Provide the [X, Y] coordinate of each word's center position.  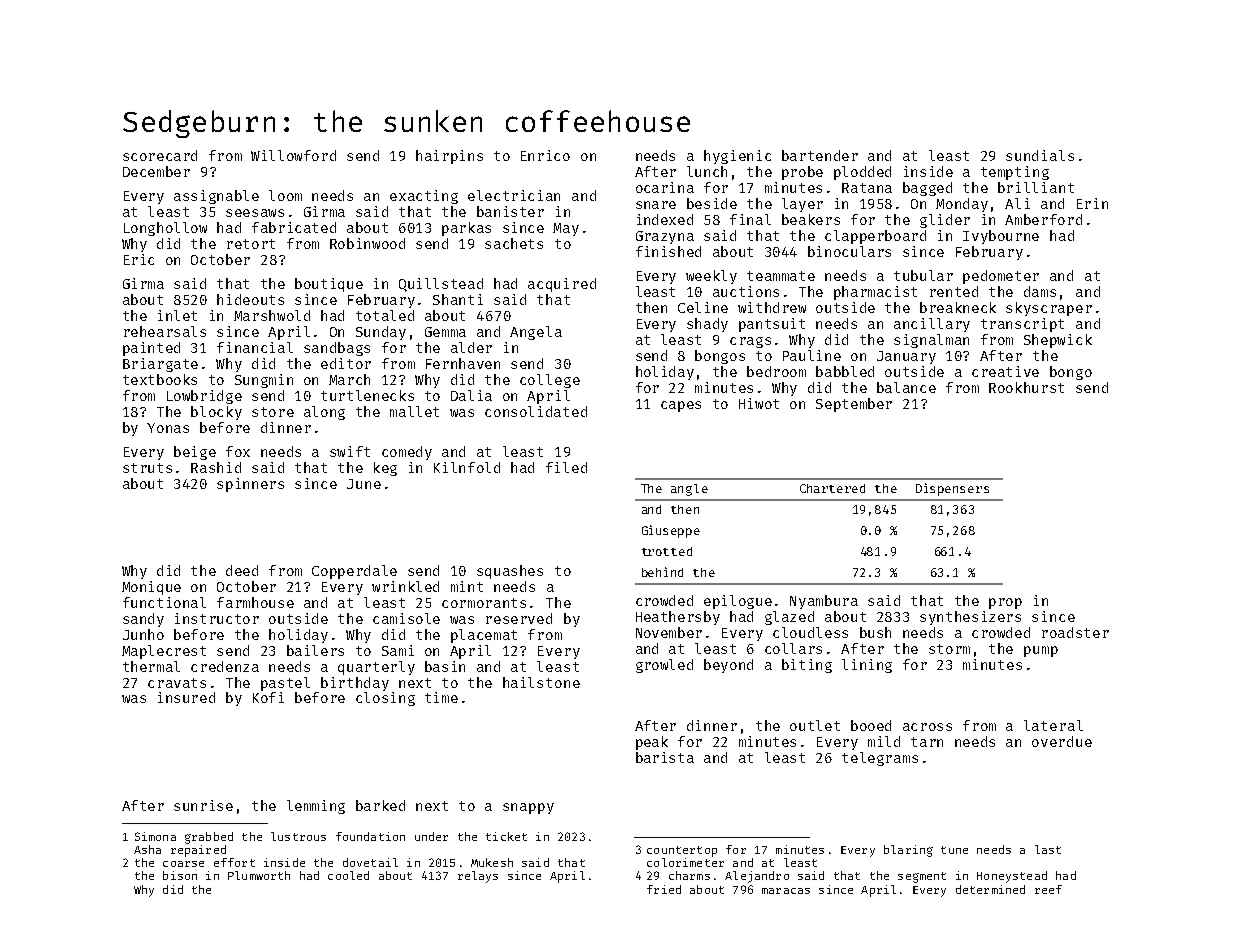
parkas [466, 229]
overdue [1062, 741]
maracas [786, 891]
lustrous [298, 836]
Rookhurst [1026, 387]
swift [350, 451]
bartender [820, 155]
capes [681, 406]
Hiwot [759, 403]
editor [346, 363]
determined [990, 889]
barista [665, 757]
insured [186, 697]
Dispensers [952, 489]
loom [285, 195]
